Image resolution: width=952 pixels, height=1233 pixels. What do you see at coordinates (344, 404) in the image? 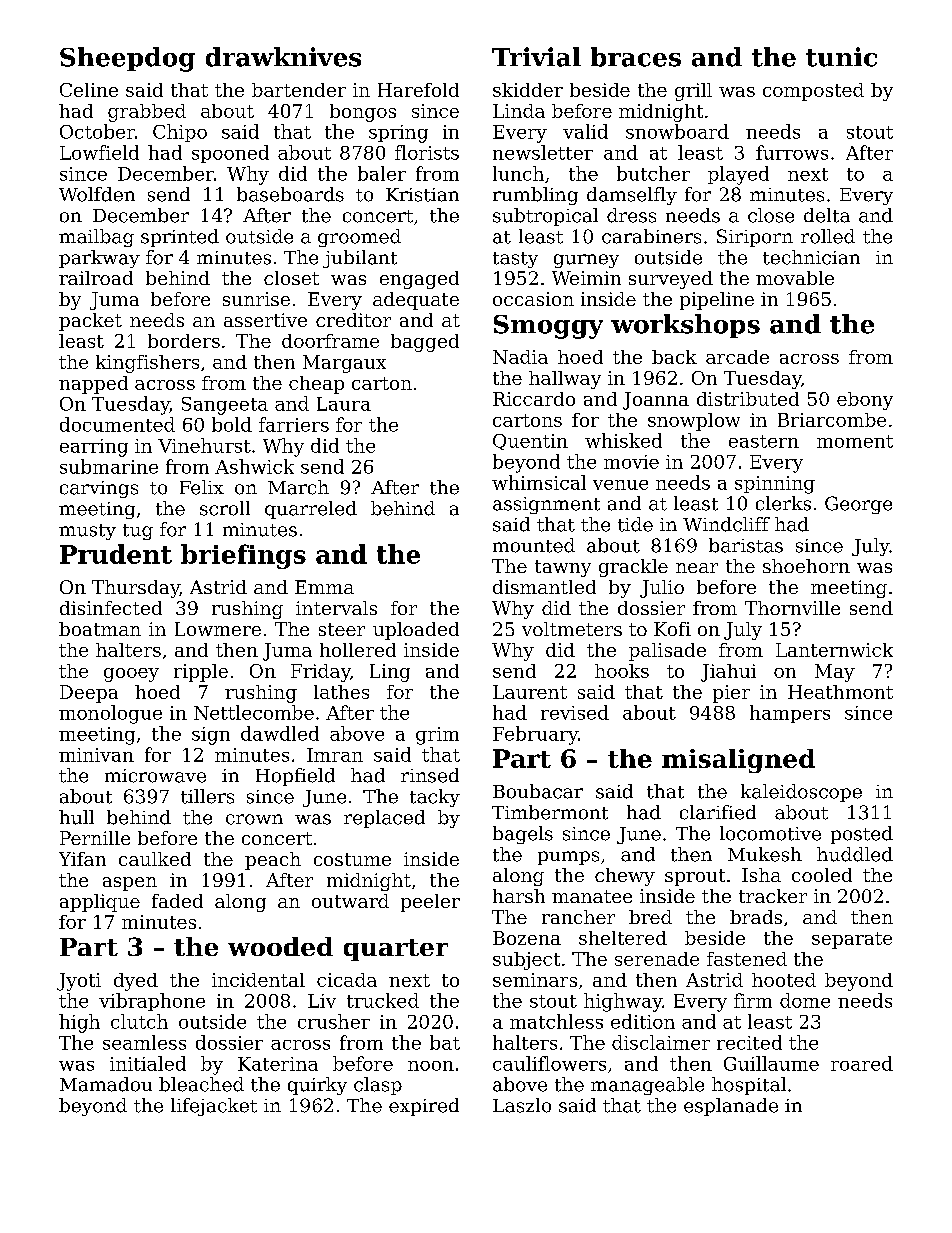
I see `Laura` at bounding box center [344, 404].
